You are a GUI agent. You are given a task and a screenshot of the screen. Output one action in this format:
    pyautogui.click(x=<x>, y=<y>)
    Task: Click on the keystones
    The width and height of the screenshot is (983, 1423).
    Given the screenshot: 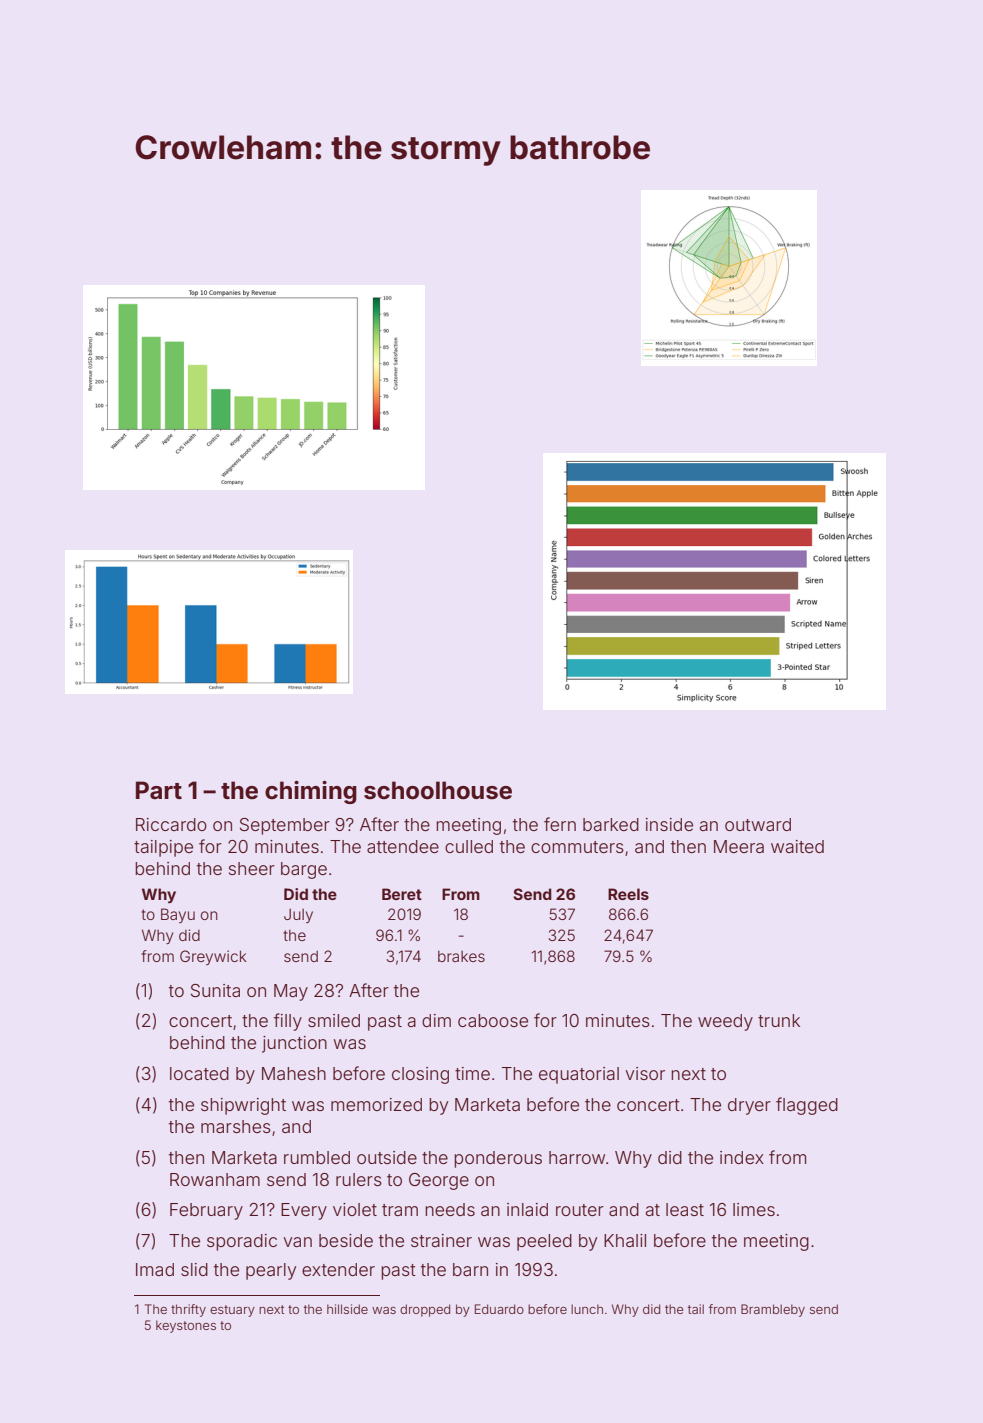 What is the action you would take?
    pyautogui.click(x=186, y=1326)
